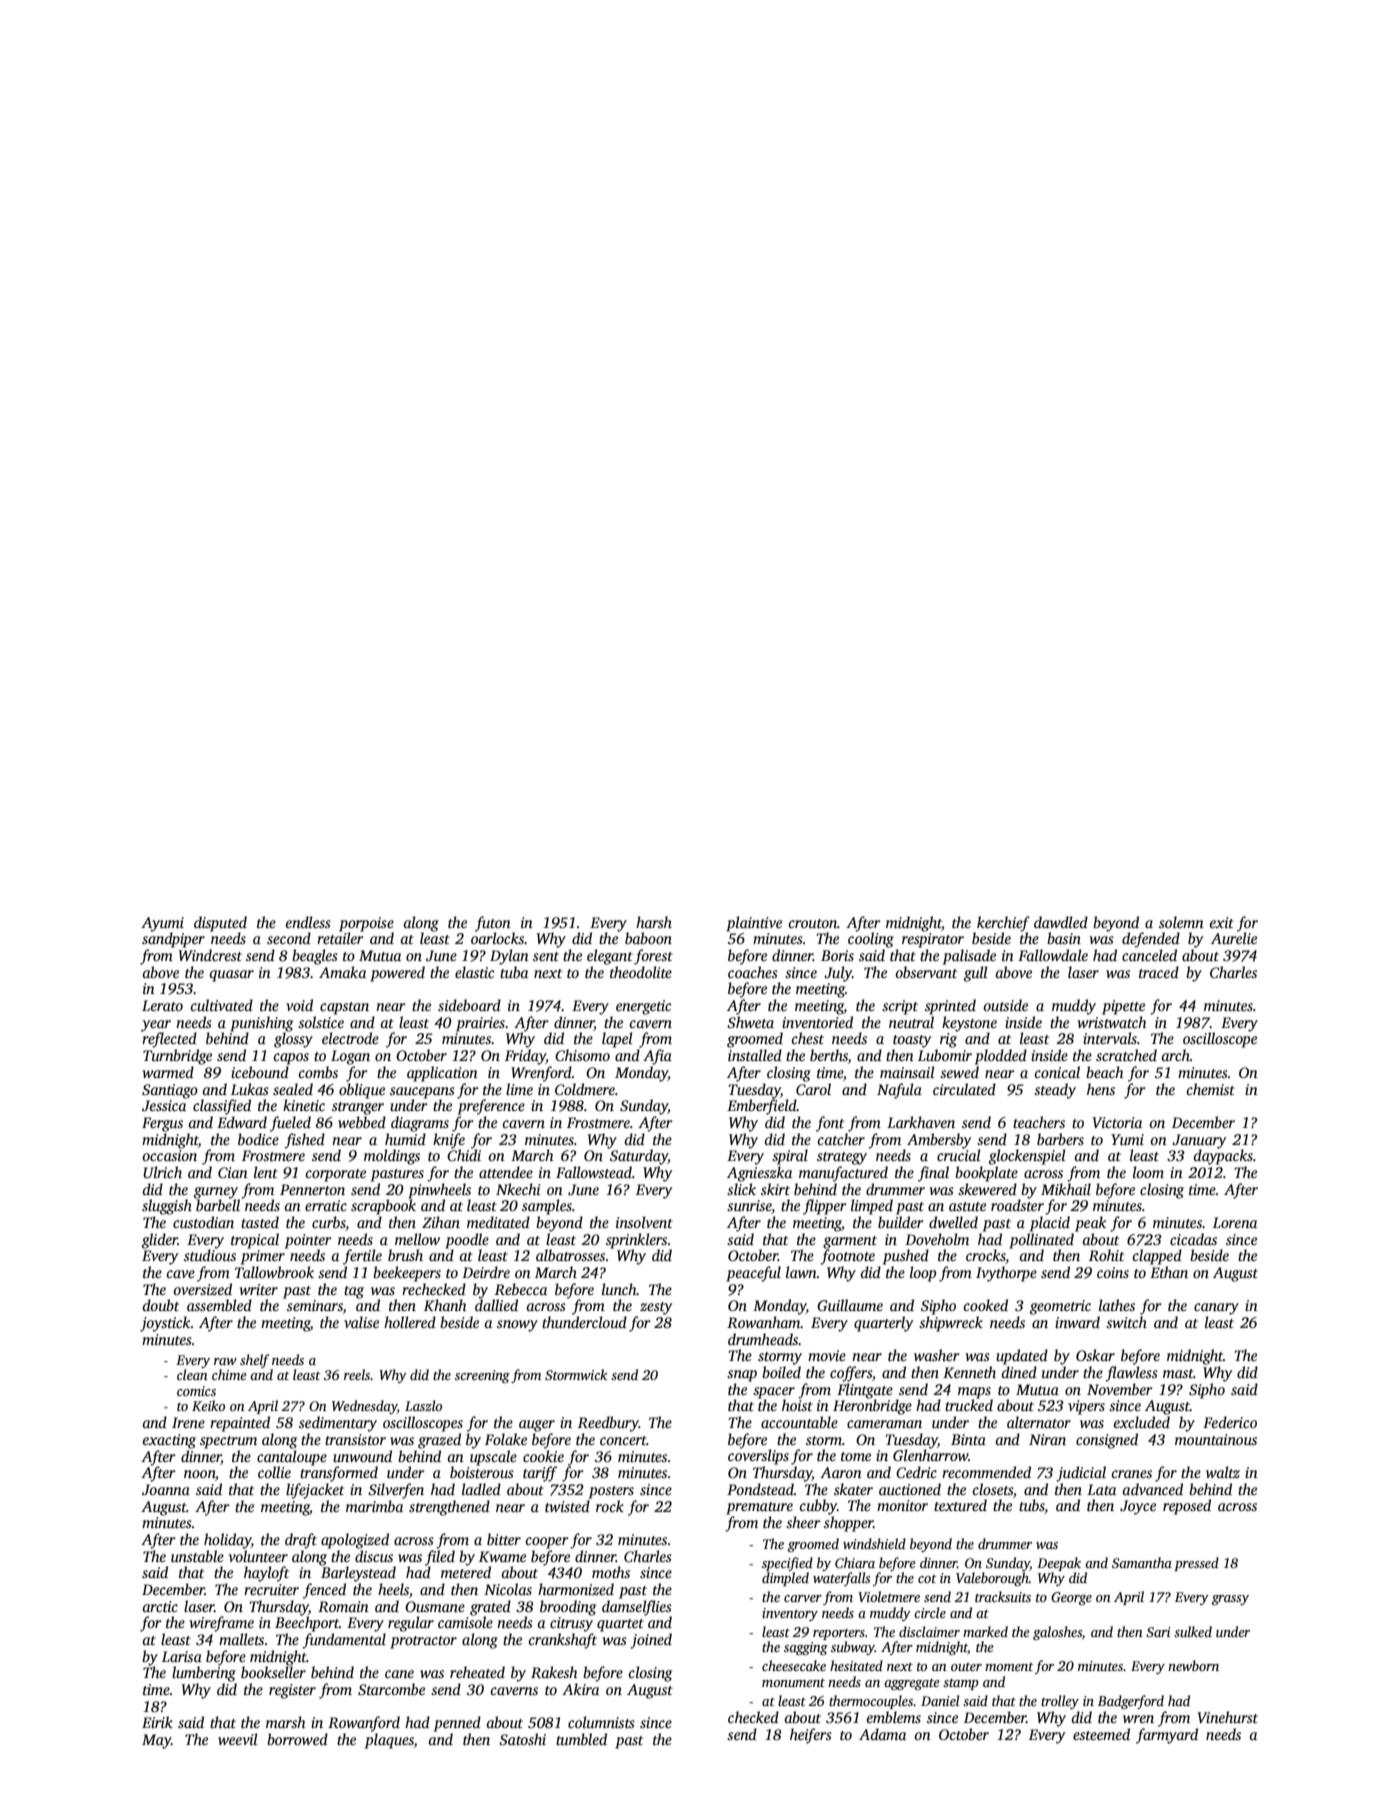  Describe the element at coordinates (654, 922) in the document. I see `harsh` at that location.
